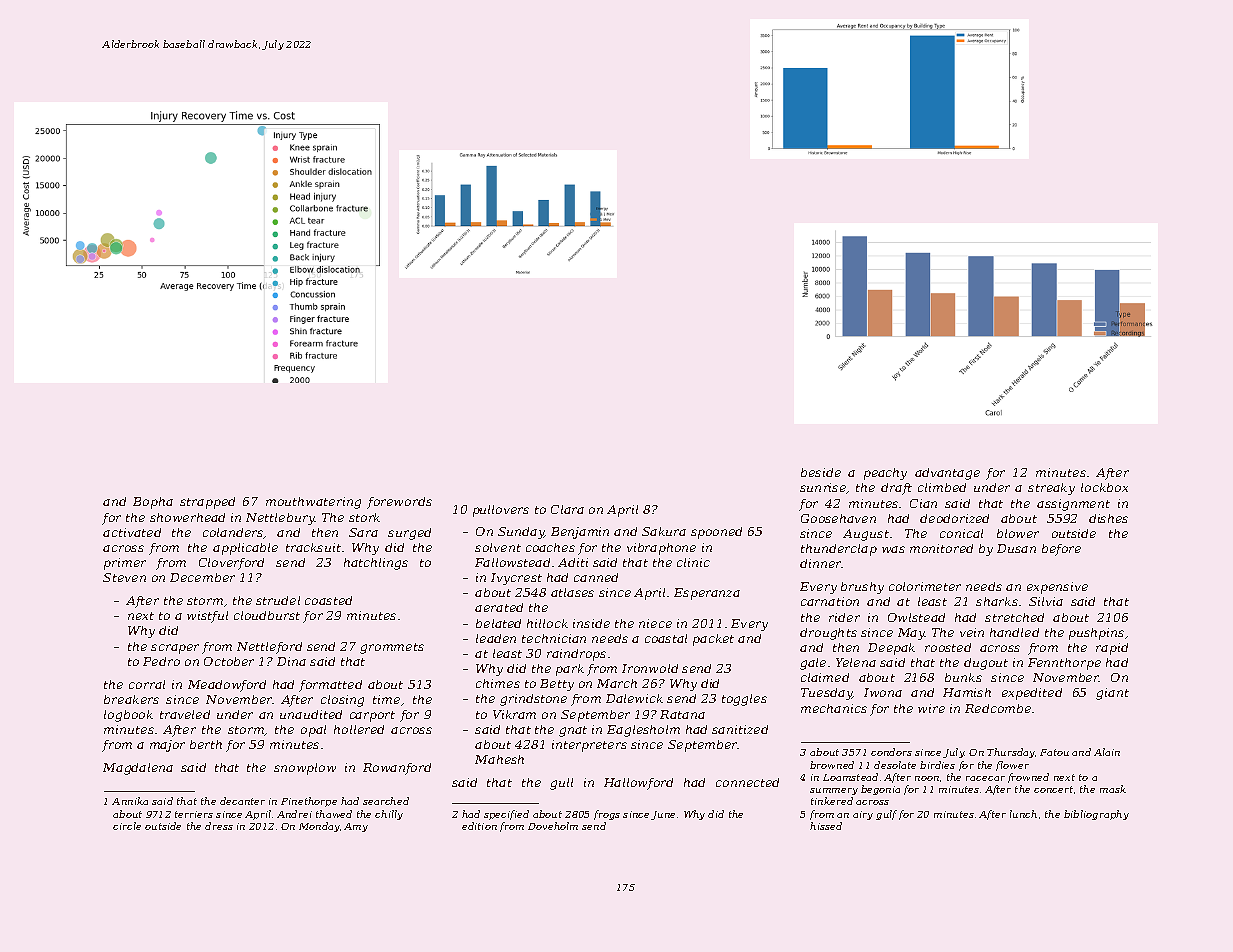 The height and width of the screenshot is (952, 1233). What do you see at coordinates (927, 778) in the screenshot?
I see `noon` at bounding box center [927, 778].
